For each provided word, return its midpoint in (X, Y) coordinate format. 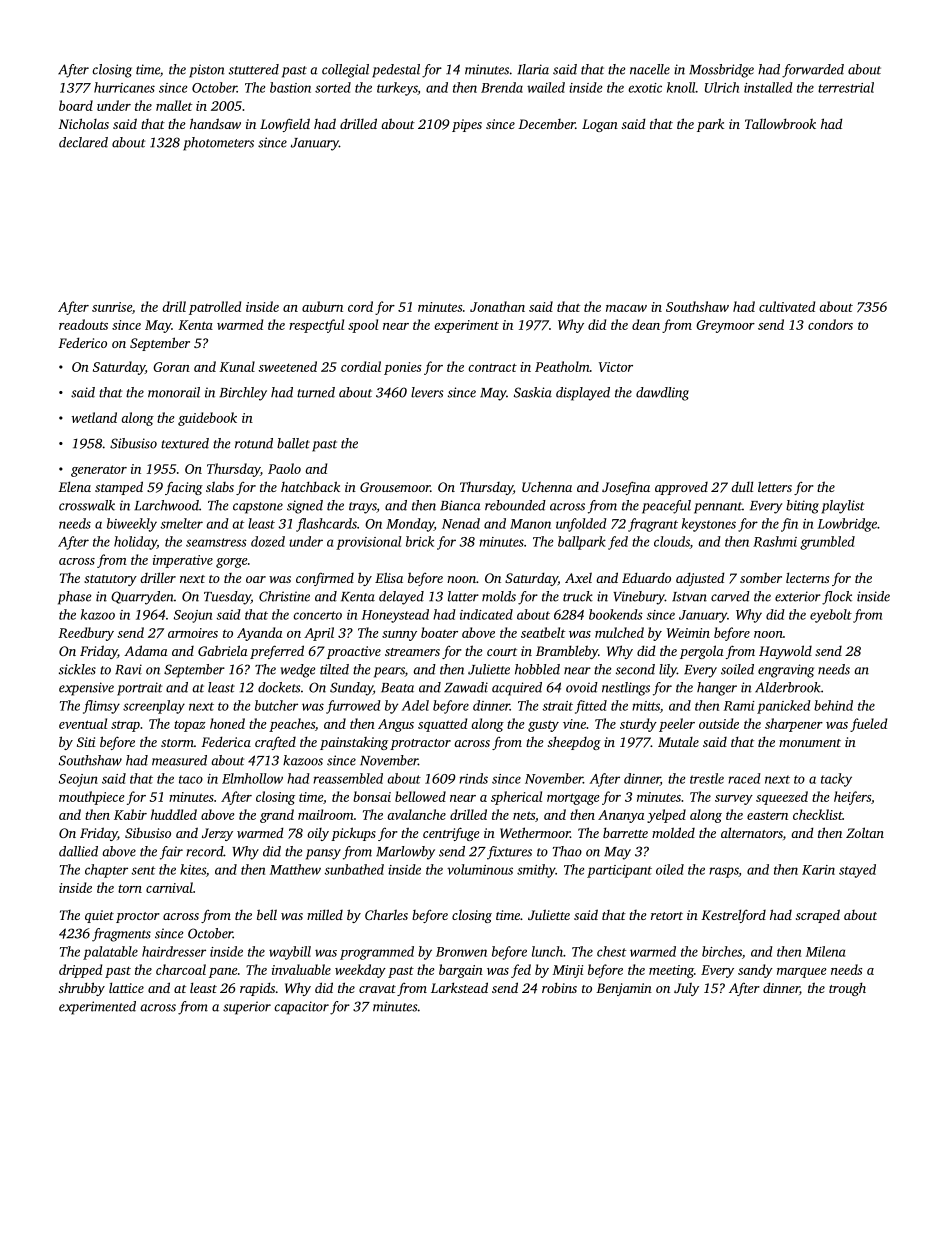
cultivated (787, 306)
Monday (410, 525)
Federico (82, 342)
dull (742, 486)
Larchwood (166, 505)
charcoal (181, 969)
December (546, 124)
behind (833, 705)
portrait (139, 689)
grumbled (827, 543)
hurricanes (124, 87)
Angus (396, 725)
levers (427, 392)
